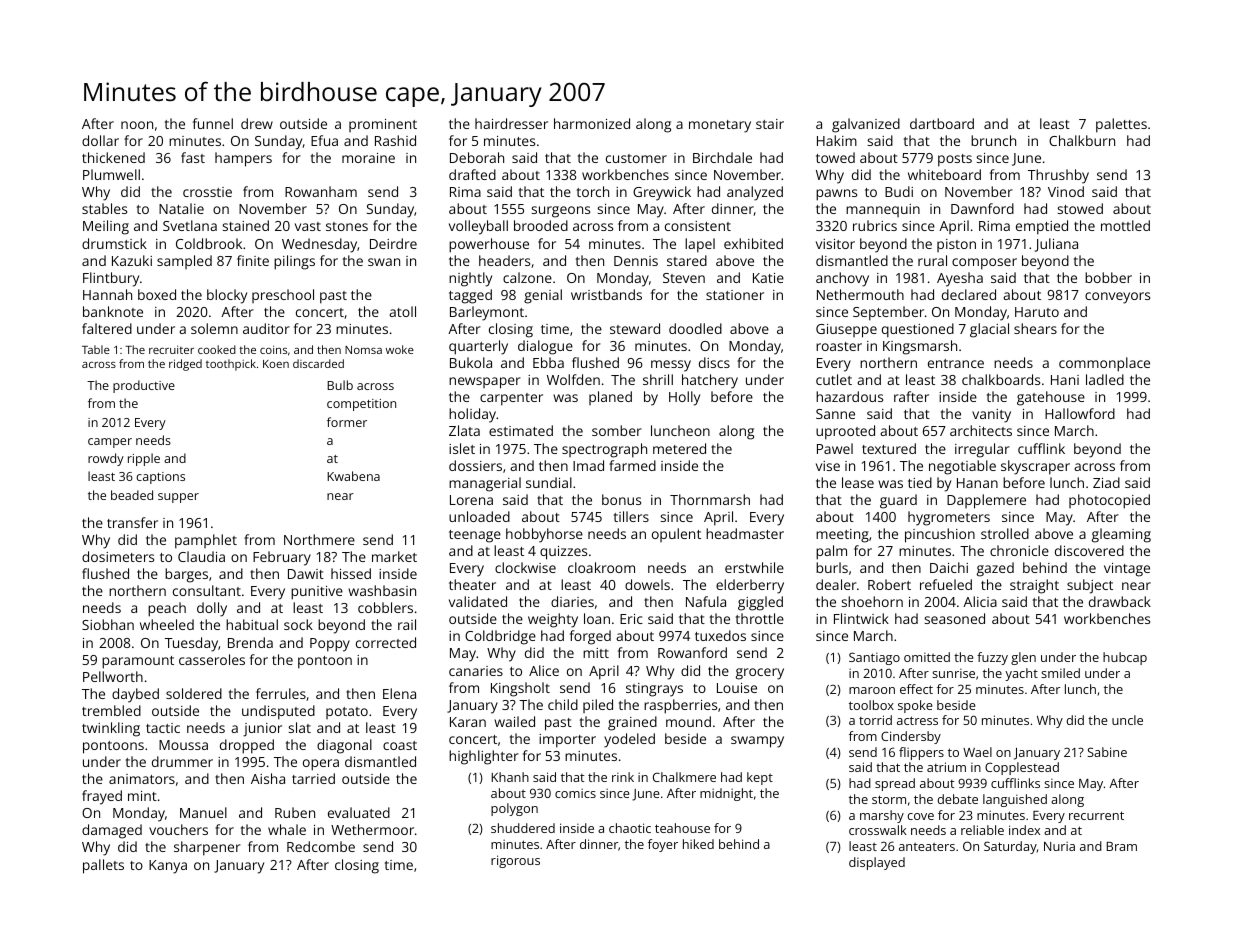  Describe the element at coordinates (137, 125) in the page. I see `noon` at that location.
